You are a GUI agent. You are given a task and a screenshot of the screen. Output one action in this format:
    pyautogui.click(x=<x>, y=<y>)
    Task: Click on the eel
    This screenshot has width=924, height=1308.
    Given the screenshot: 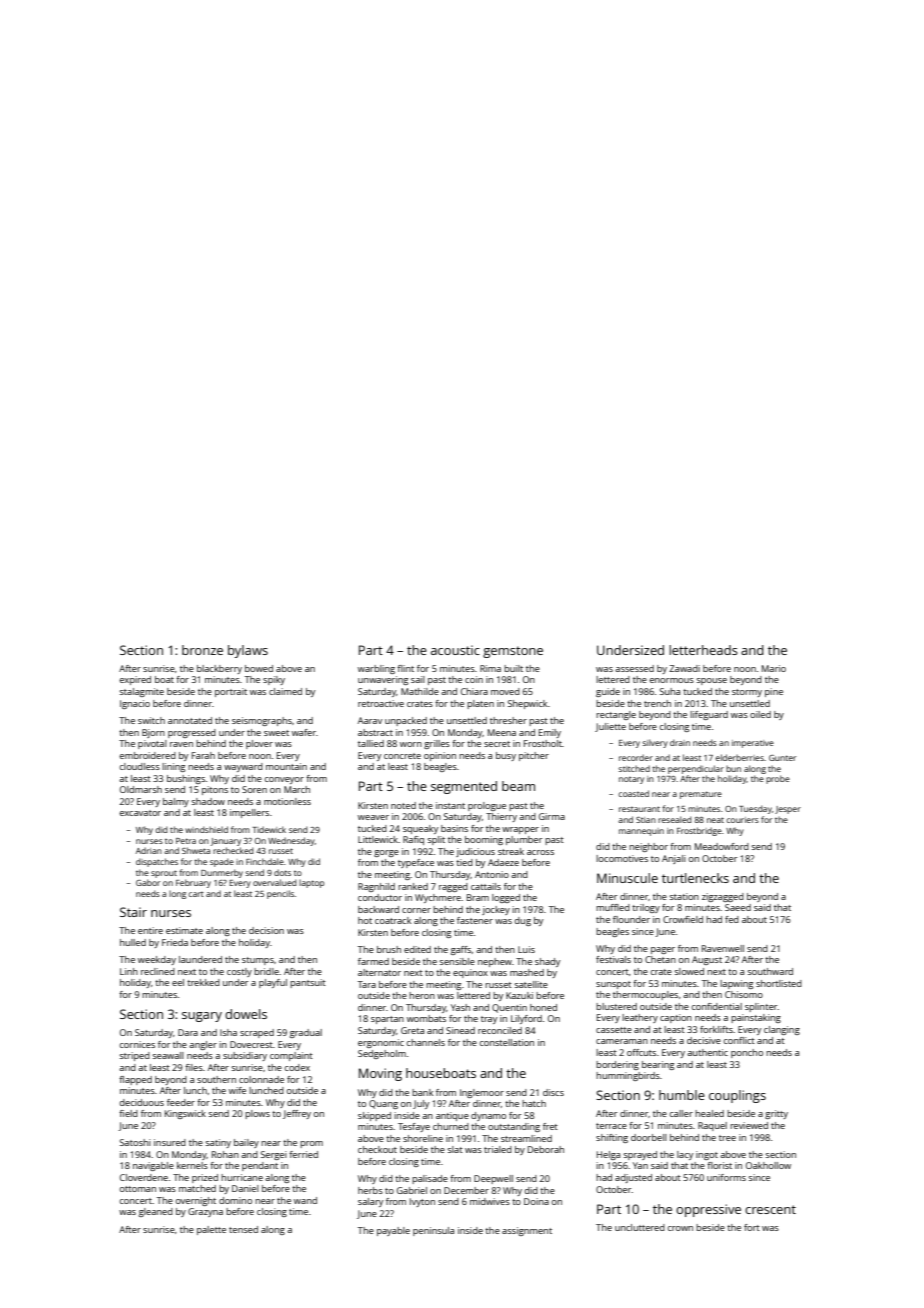 What is the action you would take?
    pyautogui.click(x=178, y=982)
